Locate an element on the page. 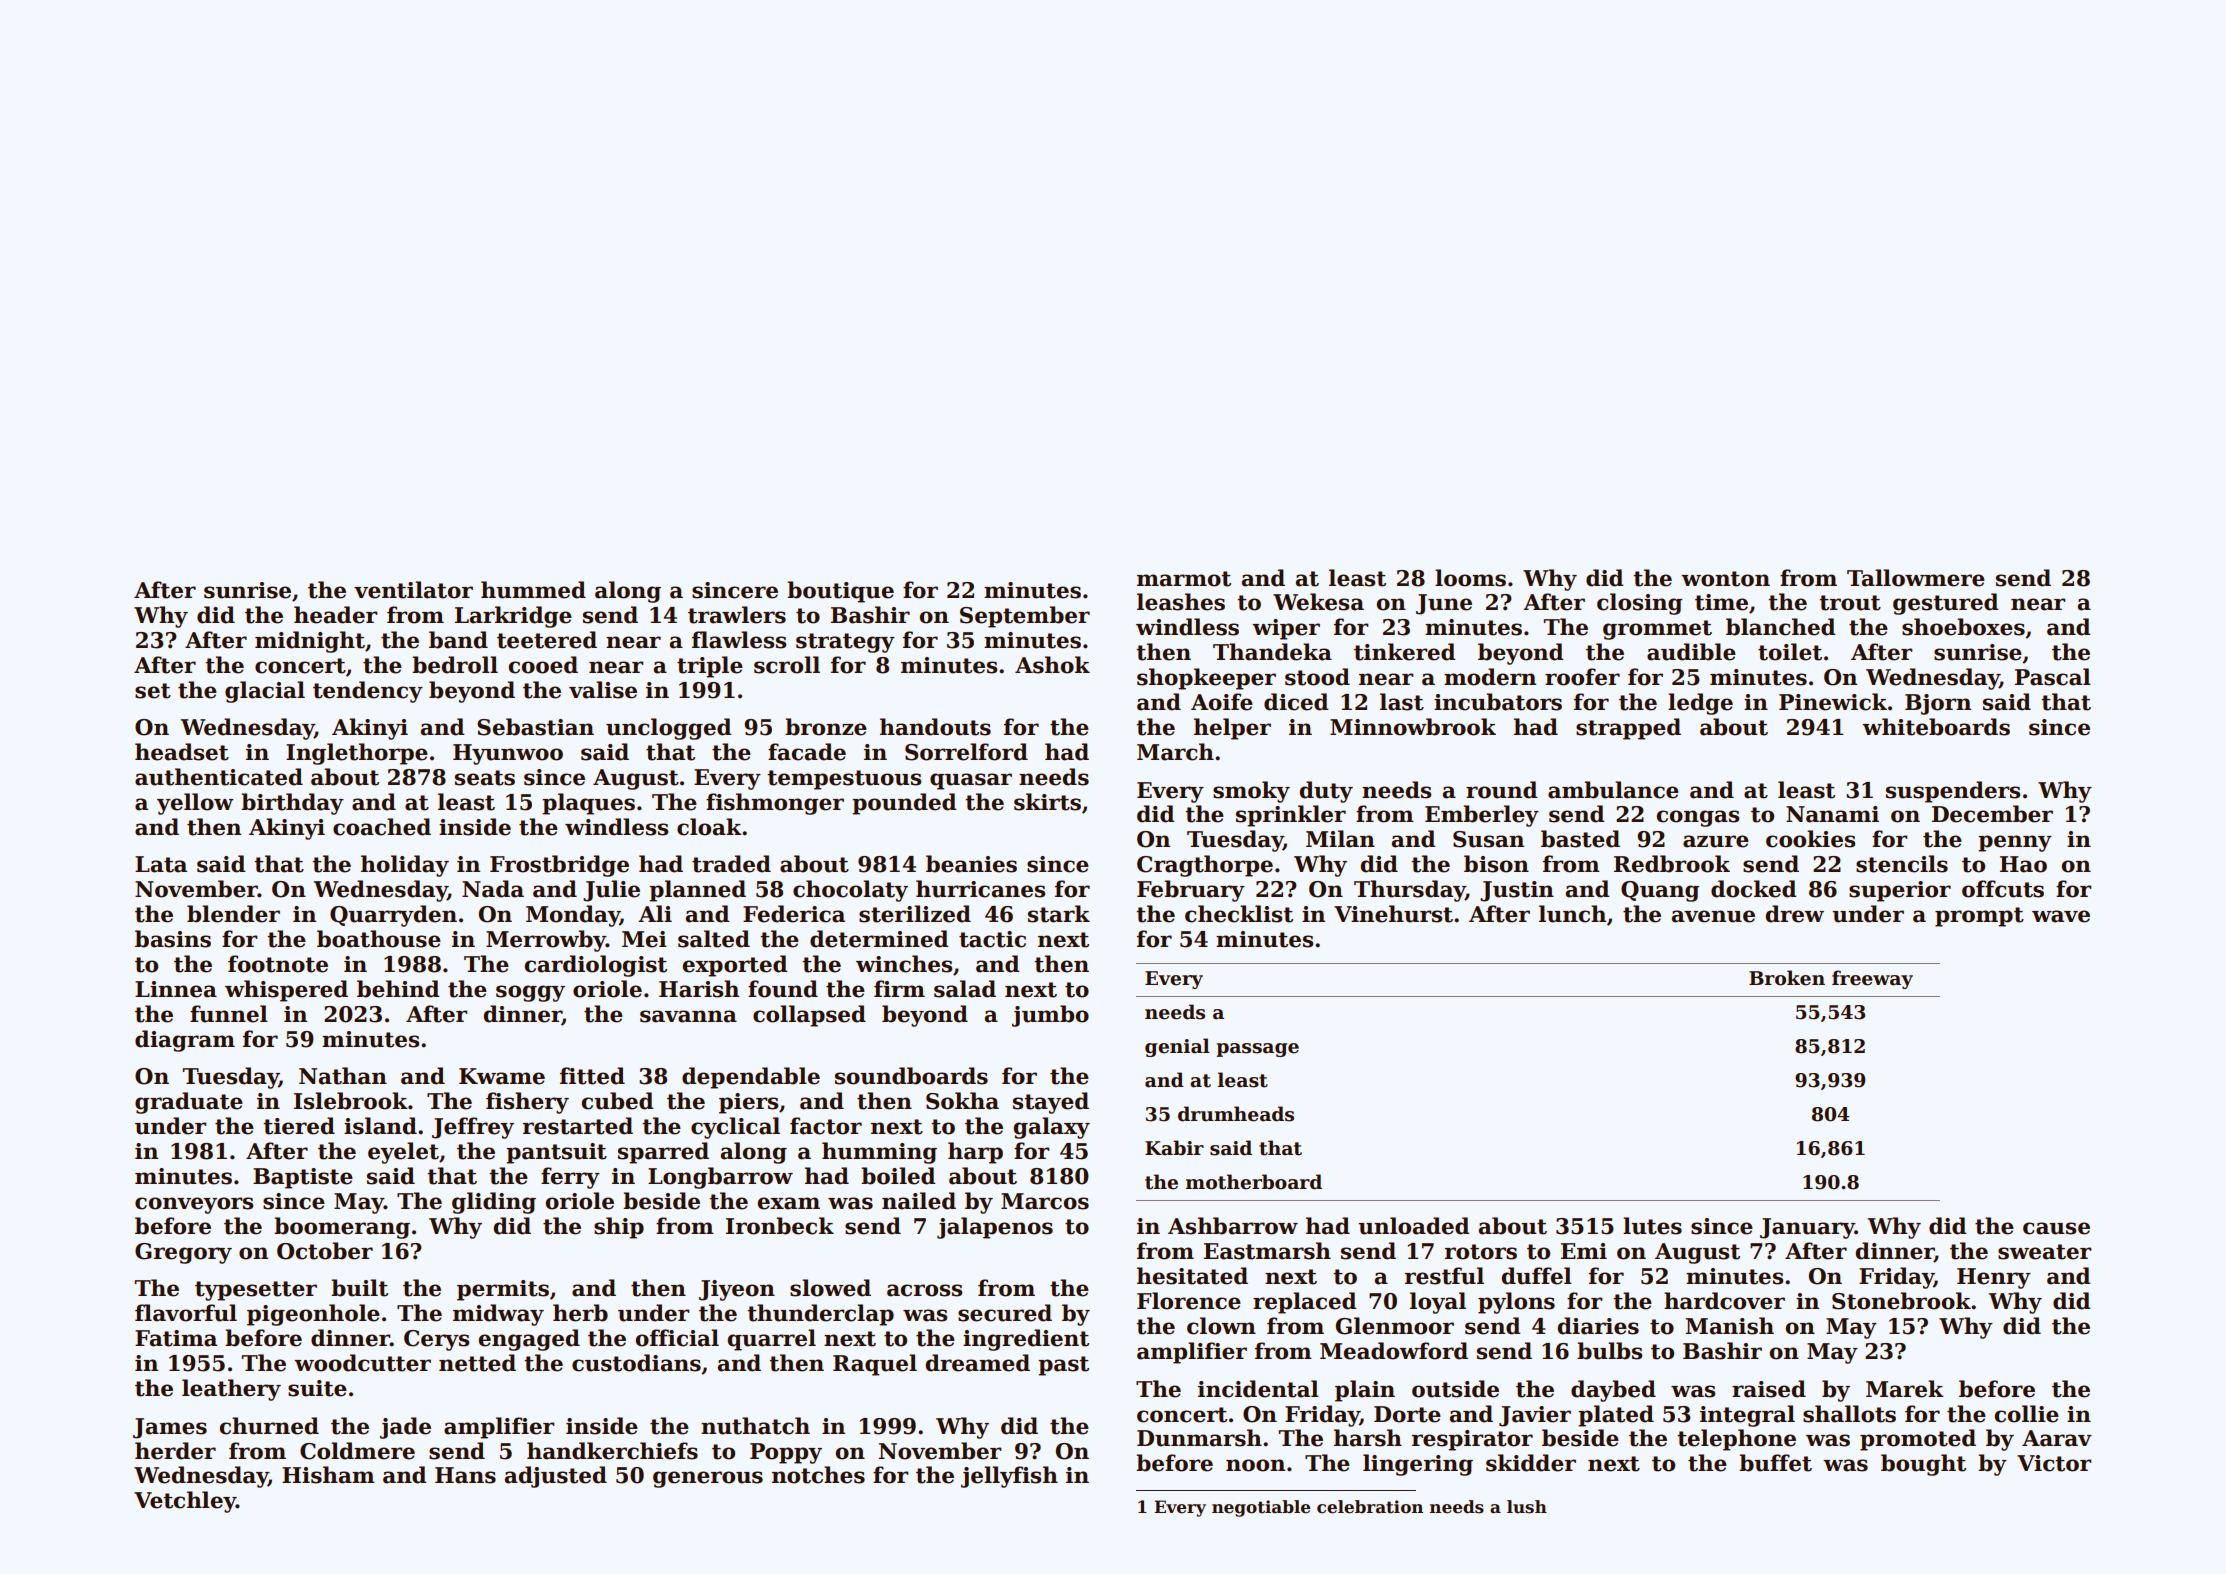 The height and width of the page is (1574, 2226). Marcos is located at coordinates (1045, 1201).
